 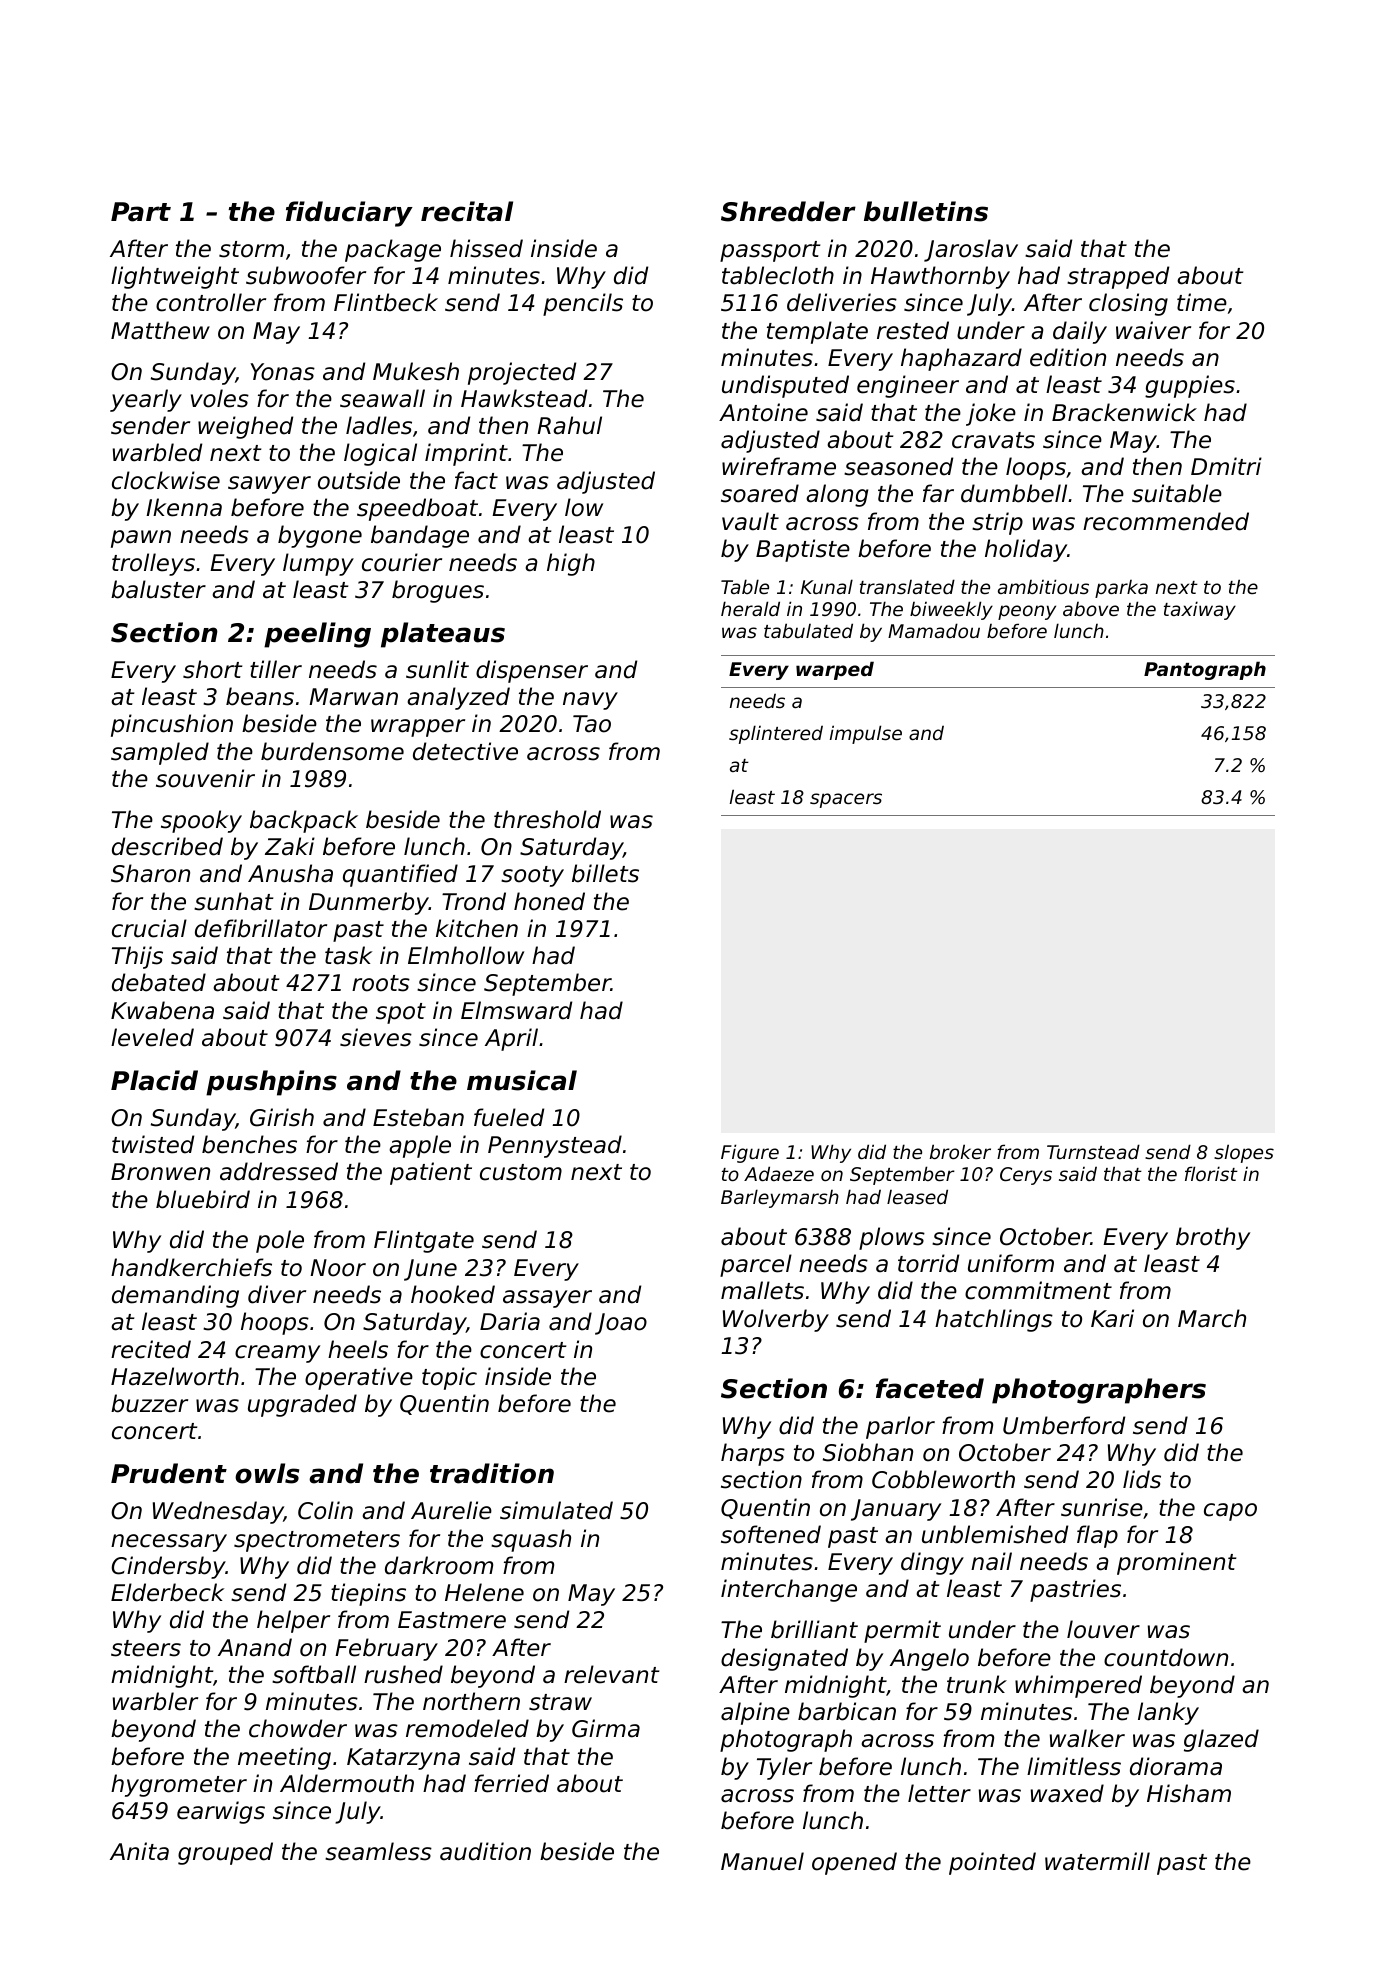 I want to click on watermill, so click(x=1097, y=1861).
